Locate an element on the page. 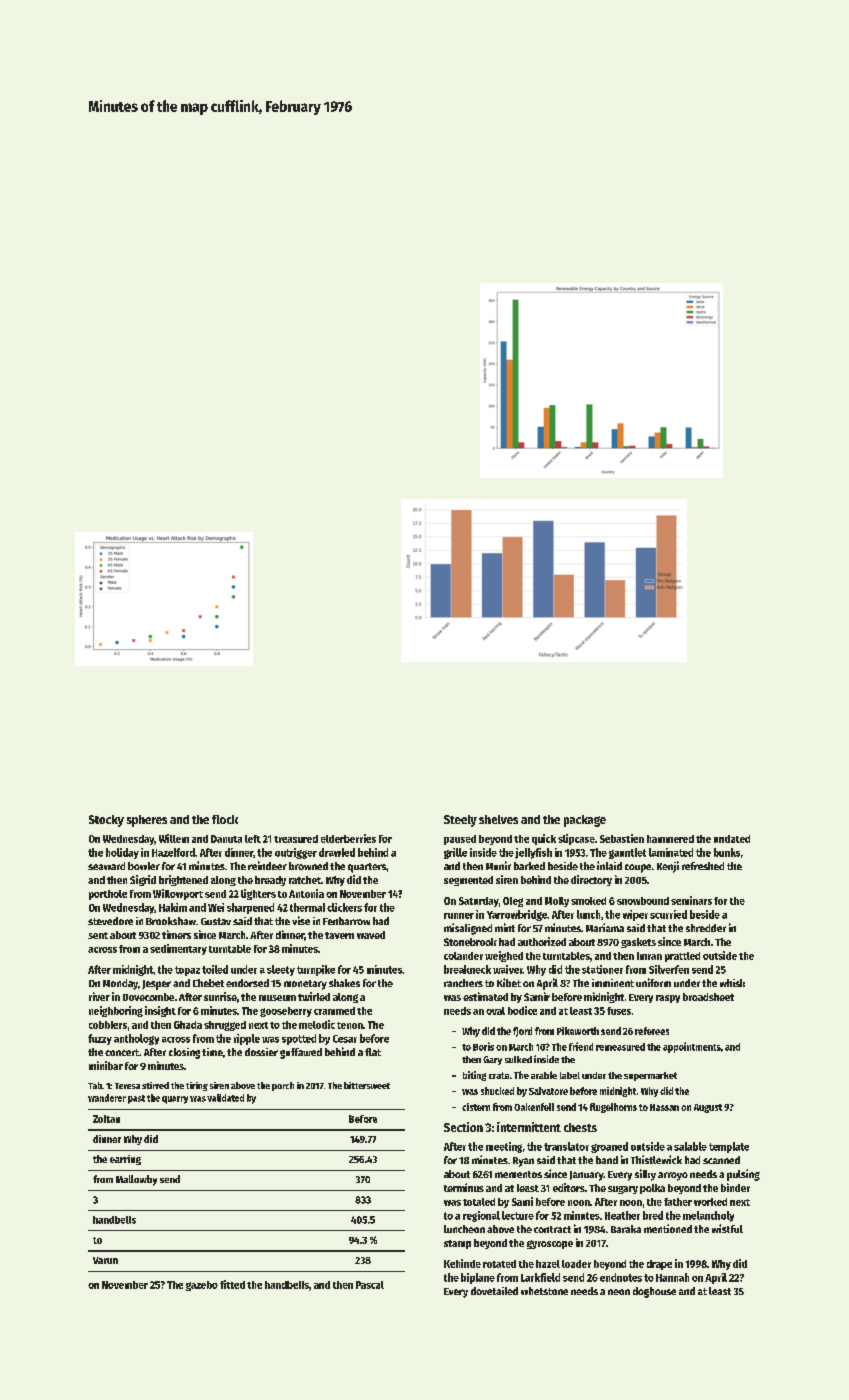 The height and width of the document is (1400, 849). Pascal is located at coordinates (370, 1285).
